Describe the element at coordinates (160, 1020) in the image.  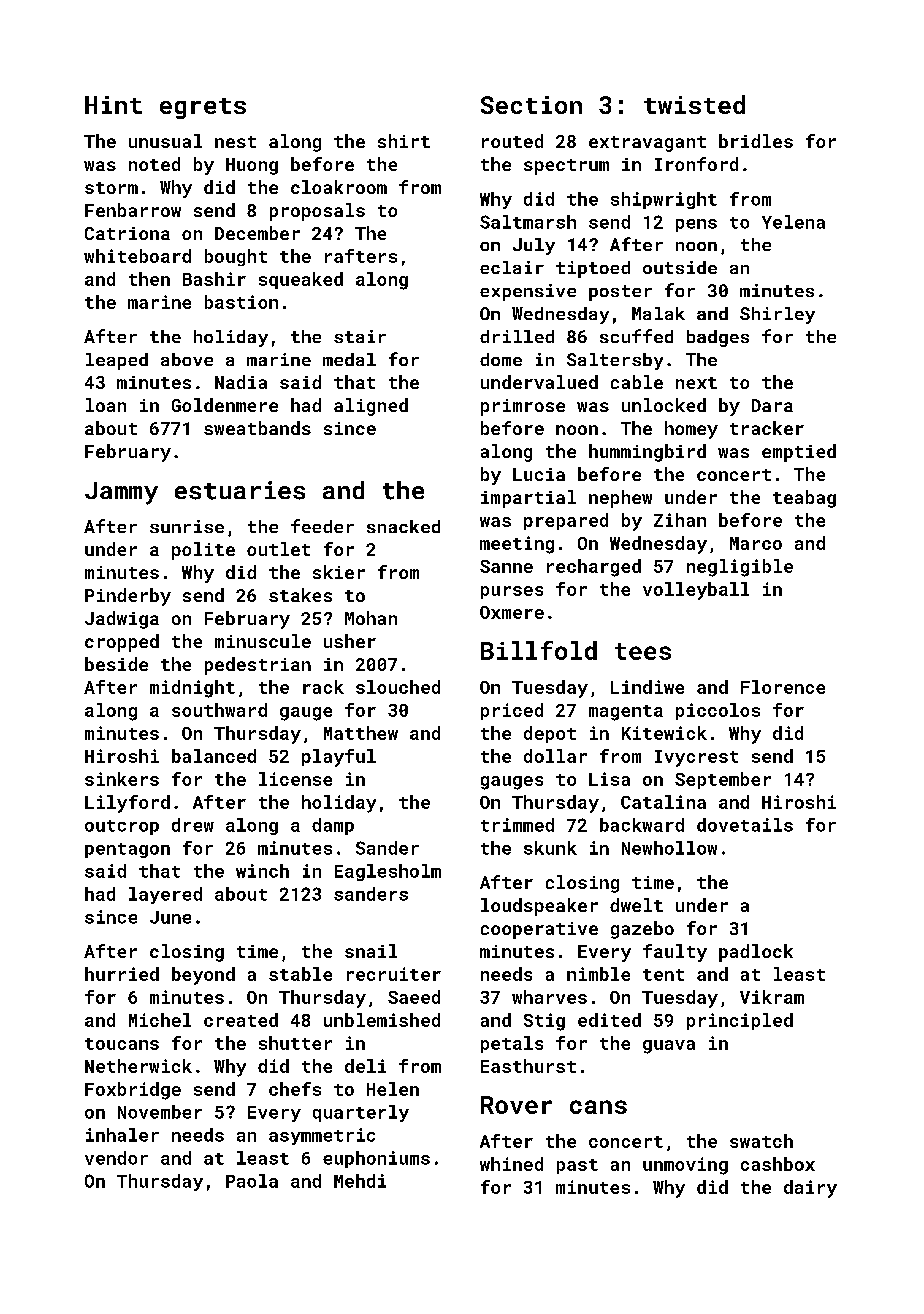
I see `Michel` at that location.
